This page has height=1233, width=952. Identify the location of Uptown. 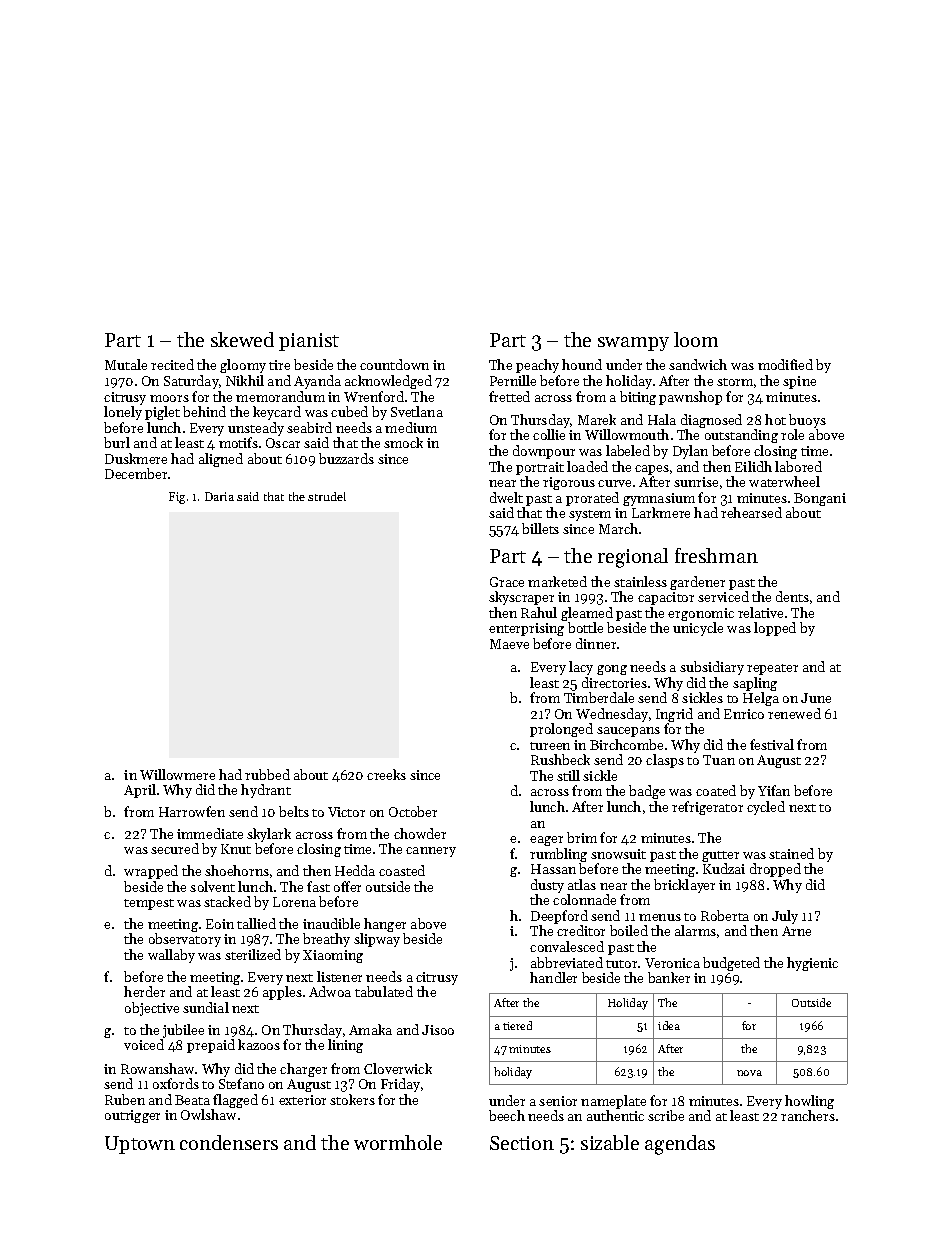
(140, 1145).
